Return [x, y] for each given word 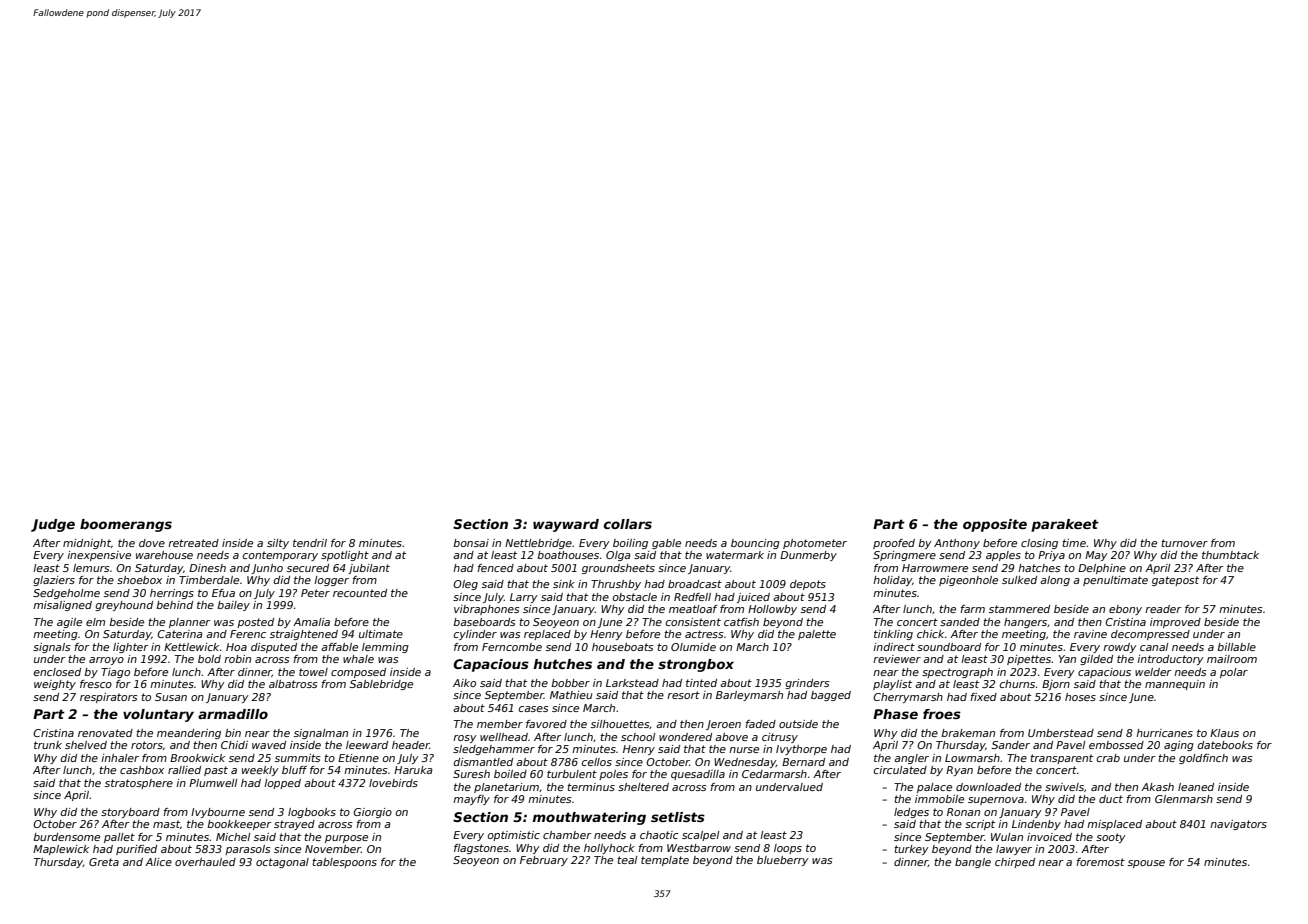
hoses [1080, 697]
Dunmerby [808, 556]
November [333, 849]
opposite [995, 525]
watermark [735, 555]
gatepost [1175, 581]
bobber [570, 683]
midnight [87, 544]
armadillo [233, 714]
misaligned [62, 606]
